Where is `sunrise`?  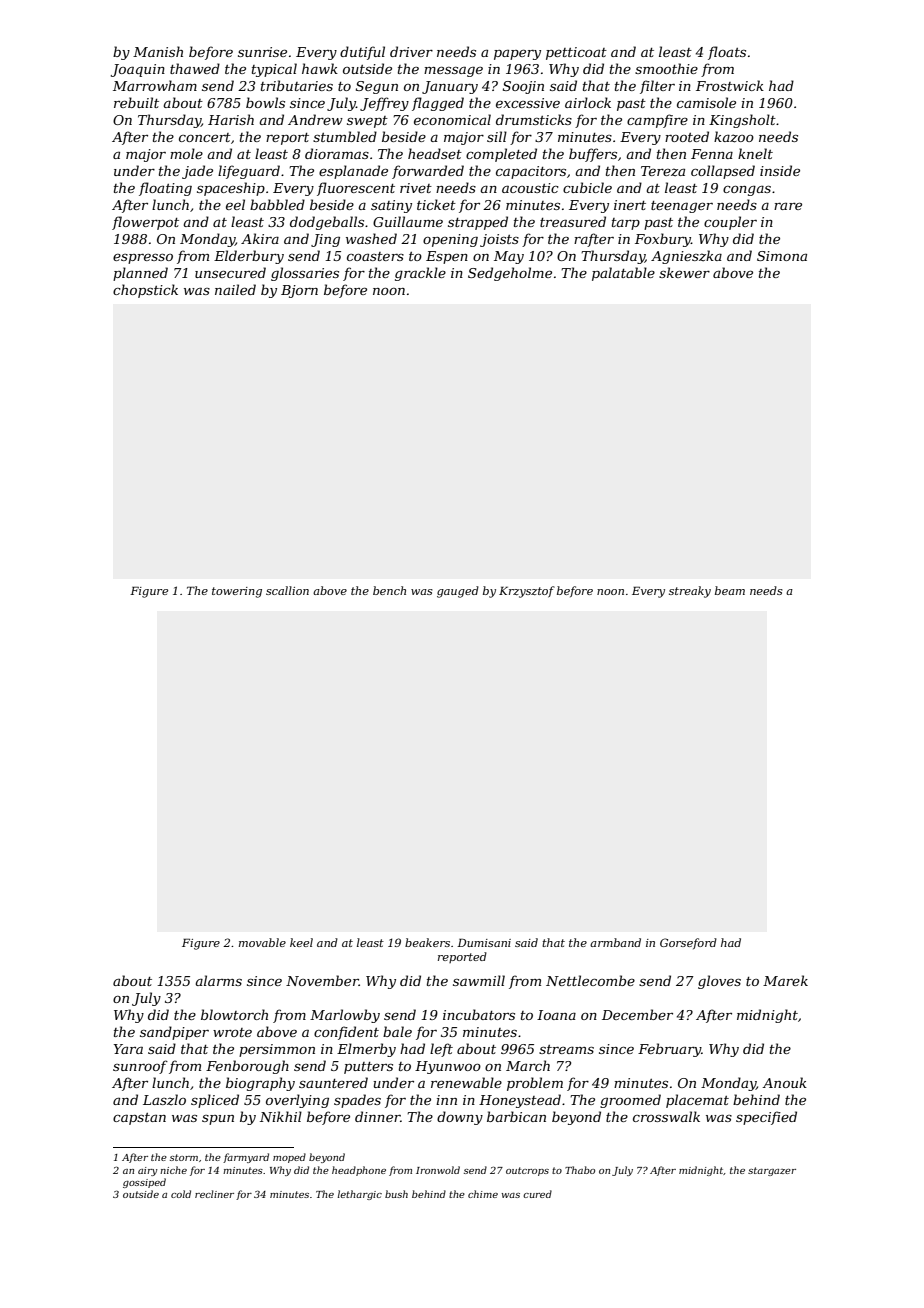 sunrise is located at coordinates (262, 52).
